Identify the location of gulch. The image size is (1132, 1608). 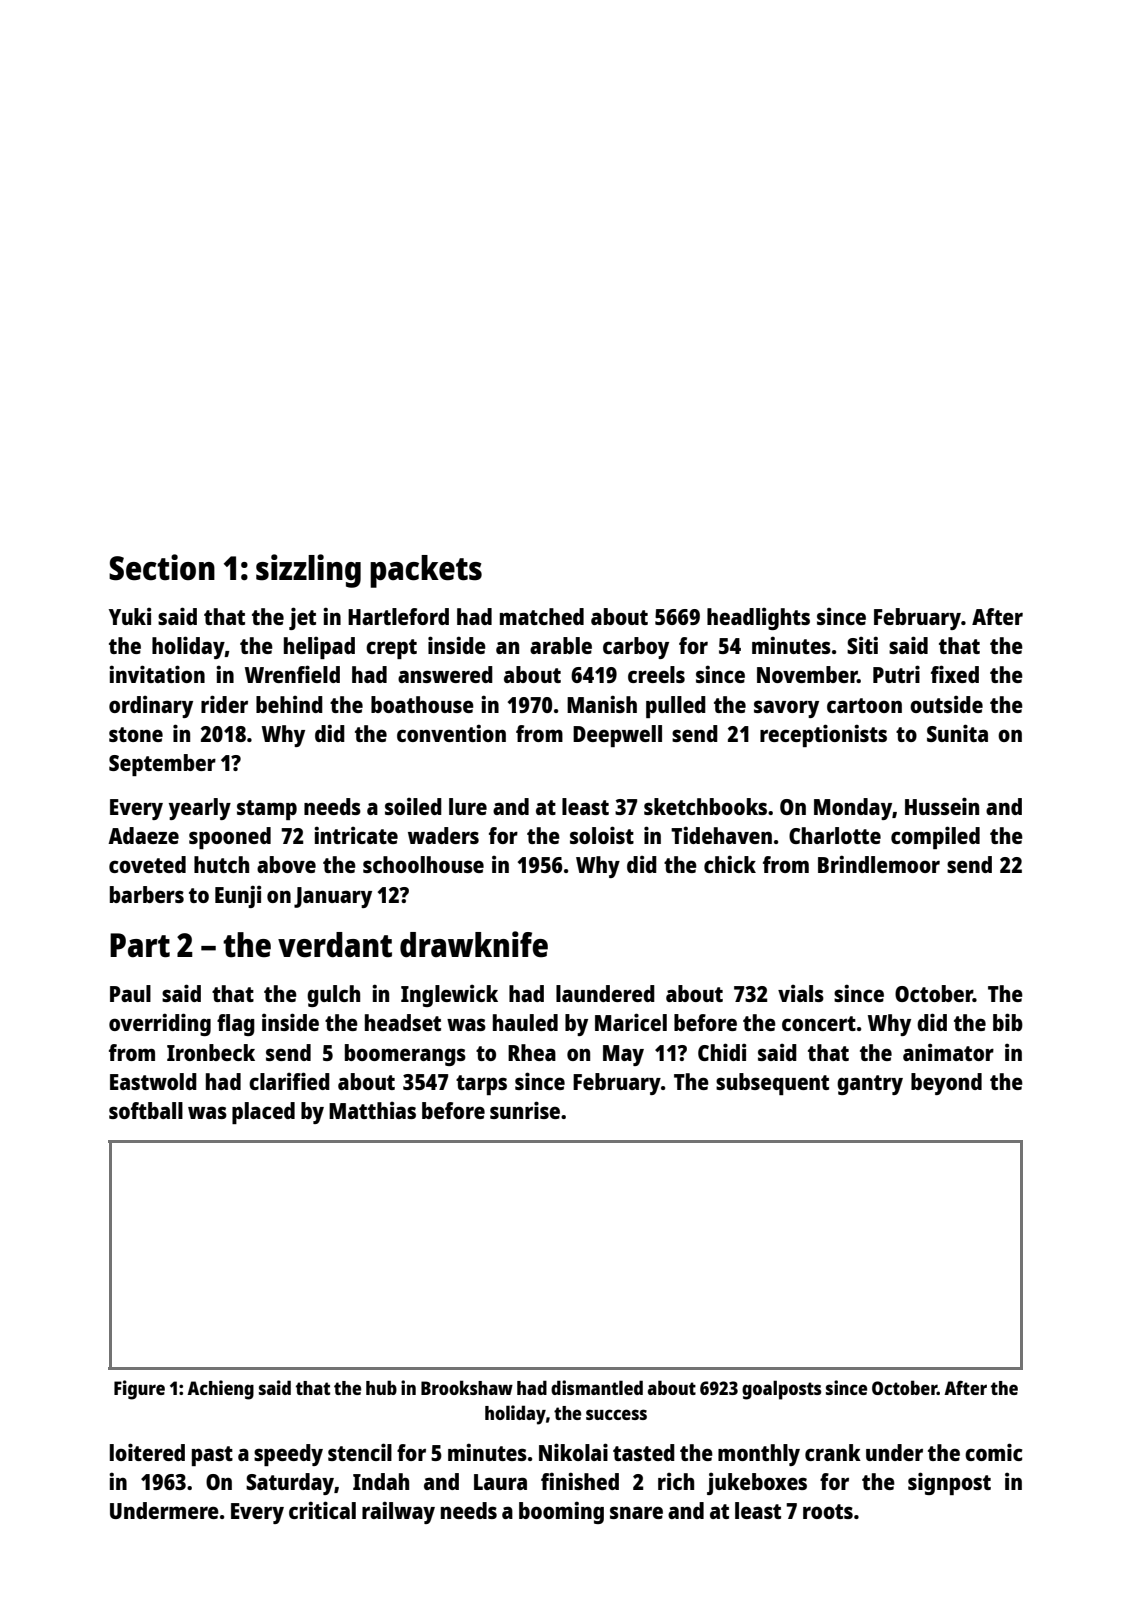
(333, 996).
